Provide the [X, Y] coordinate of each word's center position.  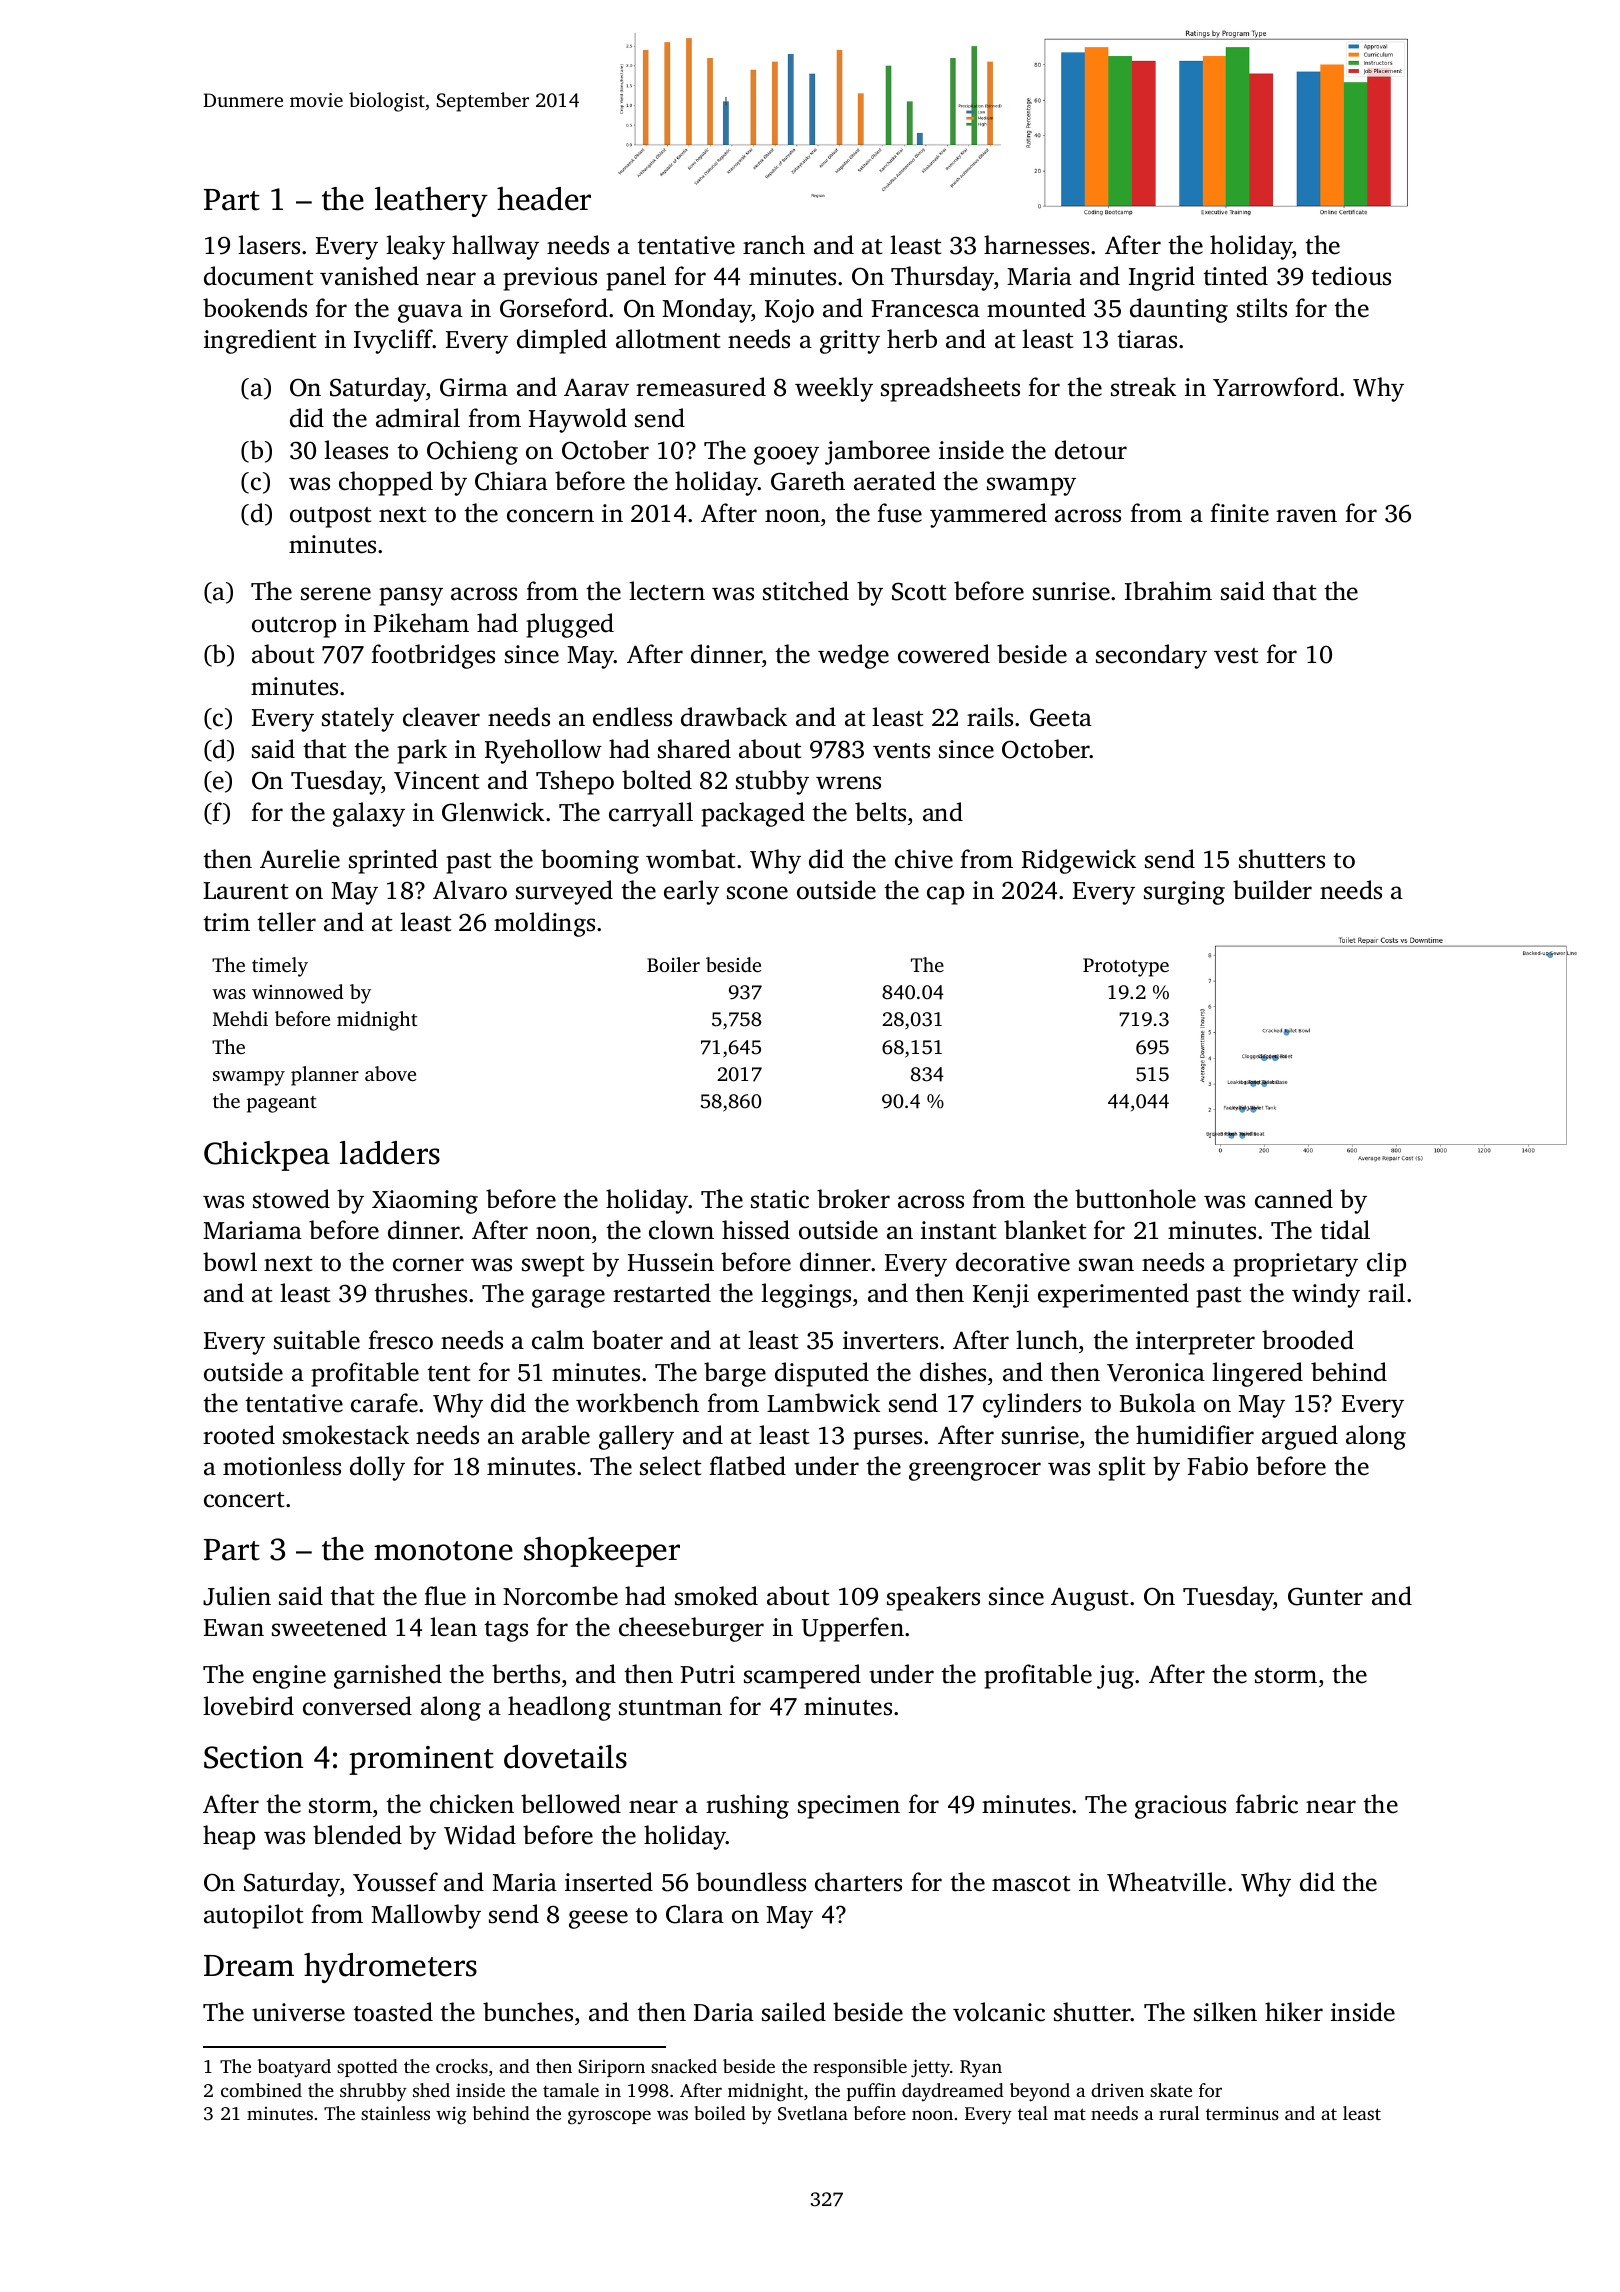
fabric [1266, 1804]
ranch [774, 245]
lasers [269, 245]
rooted [239, 1435]
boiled [720, 2113]
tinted [1235, 276]
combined [261, 2090]
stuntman [670, 1708]
